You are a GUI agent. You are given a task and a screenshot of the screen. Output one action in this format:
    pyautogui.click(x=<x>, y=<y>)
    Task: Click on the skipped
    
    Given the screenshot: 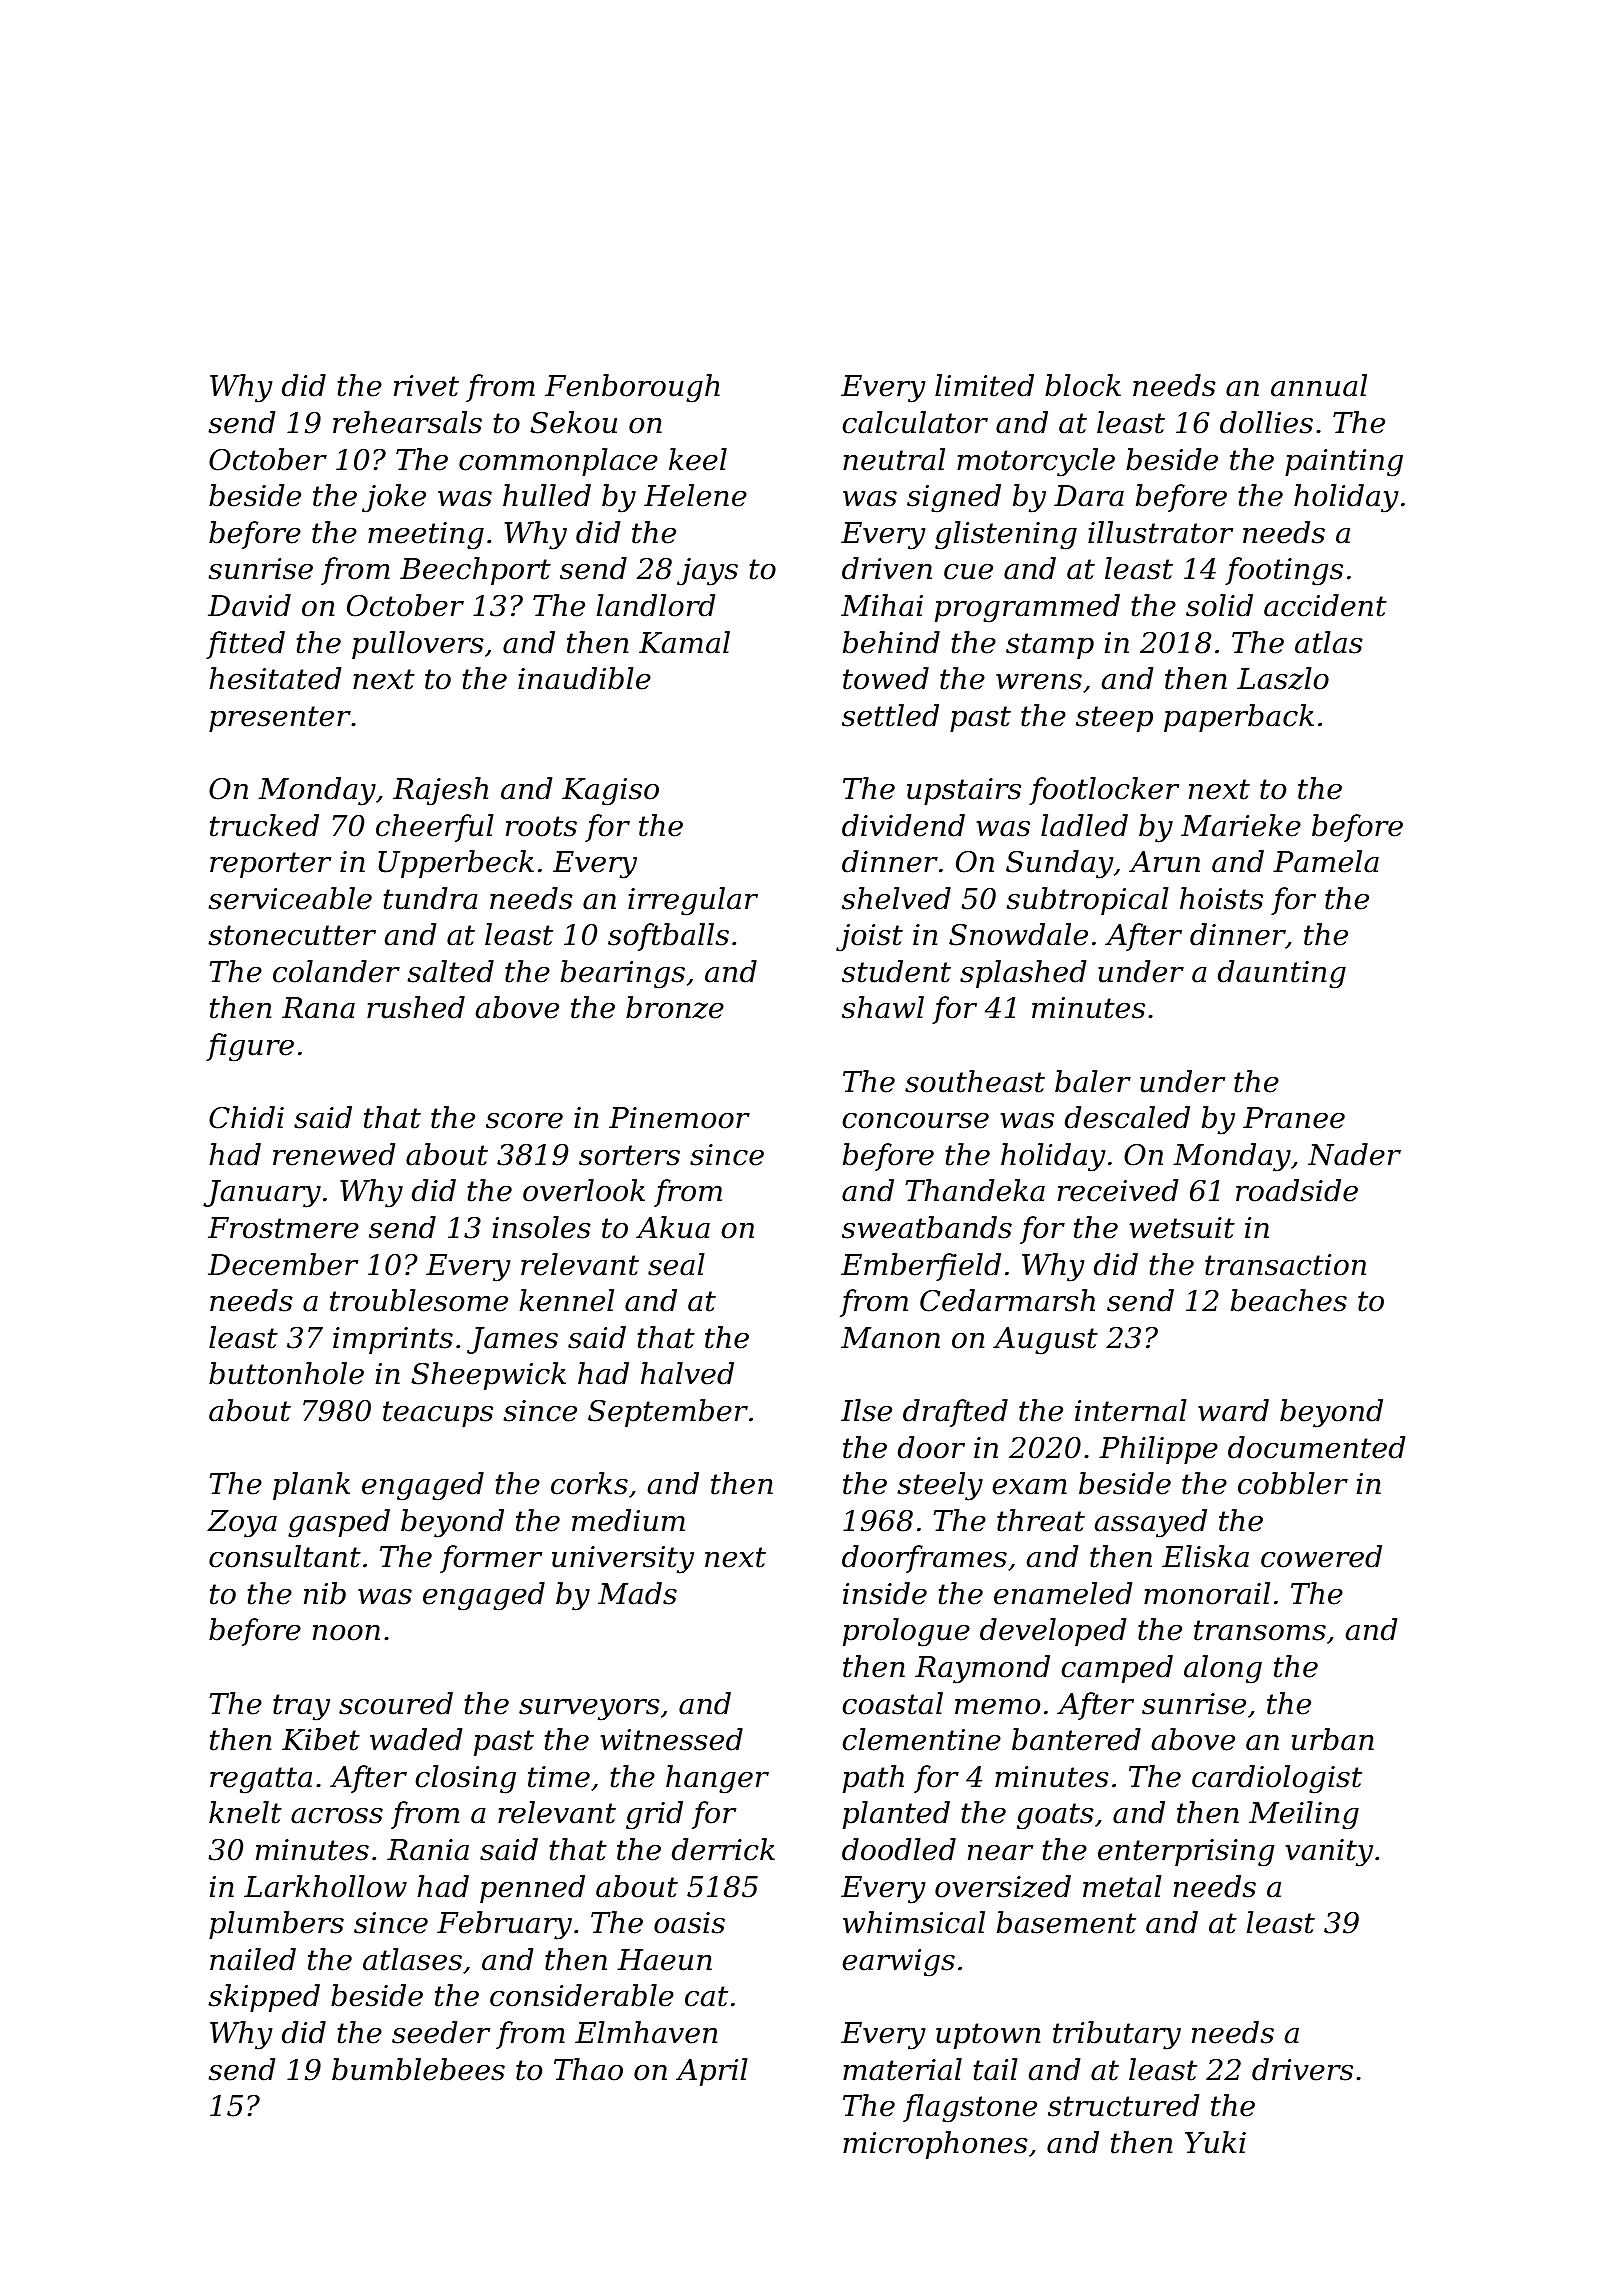 What is the action you would take?
    pyautogui.click(x=264, y=1998)
